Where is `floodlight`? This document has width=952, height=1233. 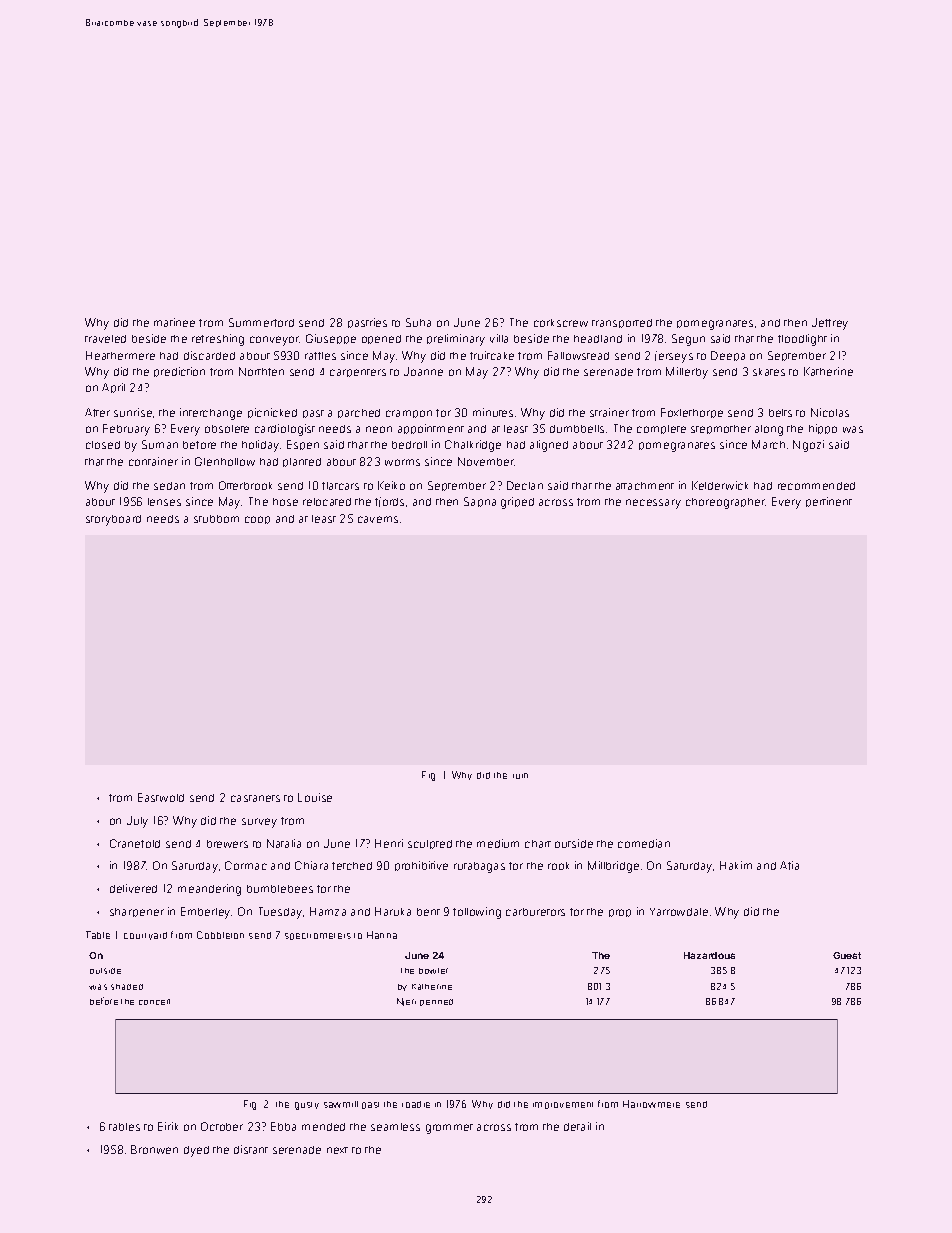 floodlight is located at coordinates (802, 340).
